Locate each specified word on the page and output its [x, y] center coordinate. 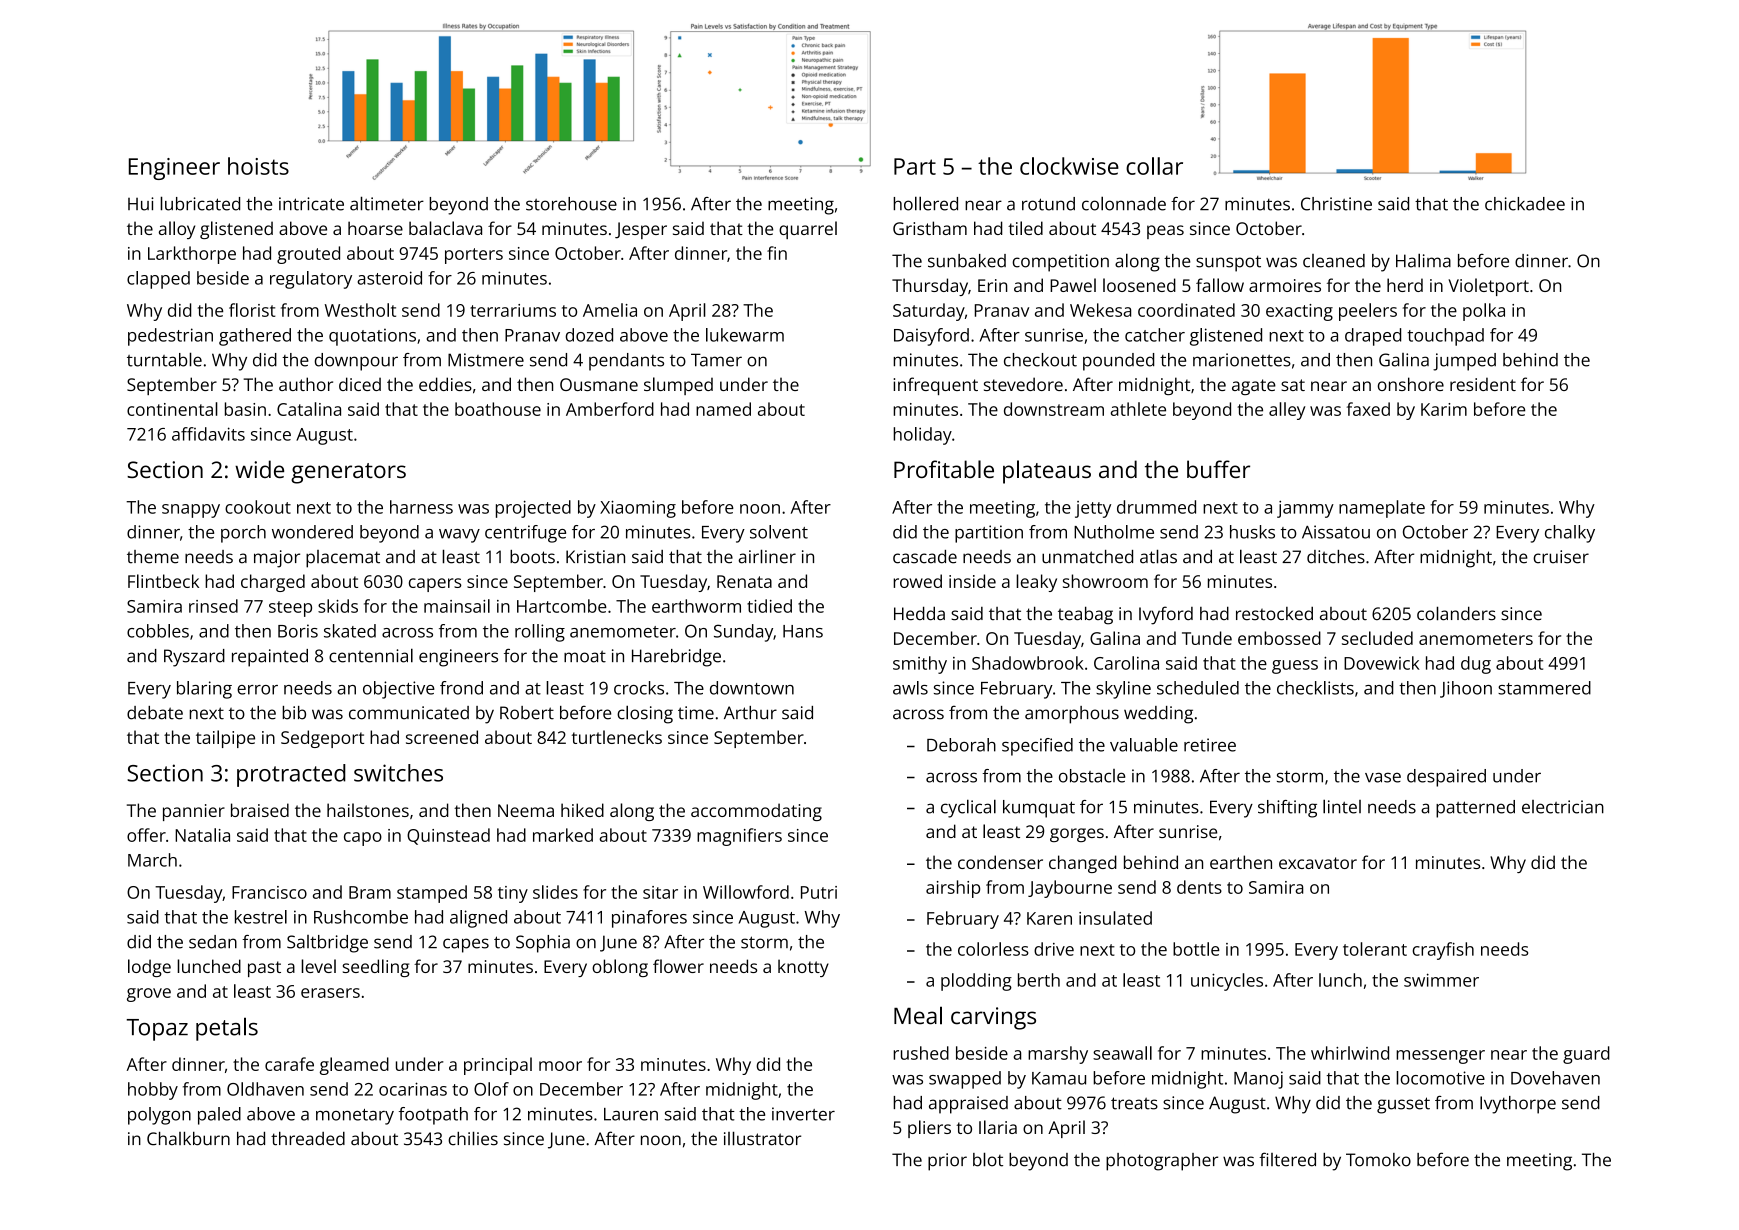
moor [560, 1066]
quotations [372, 337]
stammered [1544, 688]
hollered [925, 203]
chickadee [1525, 204]
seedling [376, 968]
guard [1586, 1055]
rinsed [213, 606]
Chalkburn [188, 1139]
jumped [1464, 362]
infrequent [935, 386]
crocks [639, 688]
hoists [258, 166]
